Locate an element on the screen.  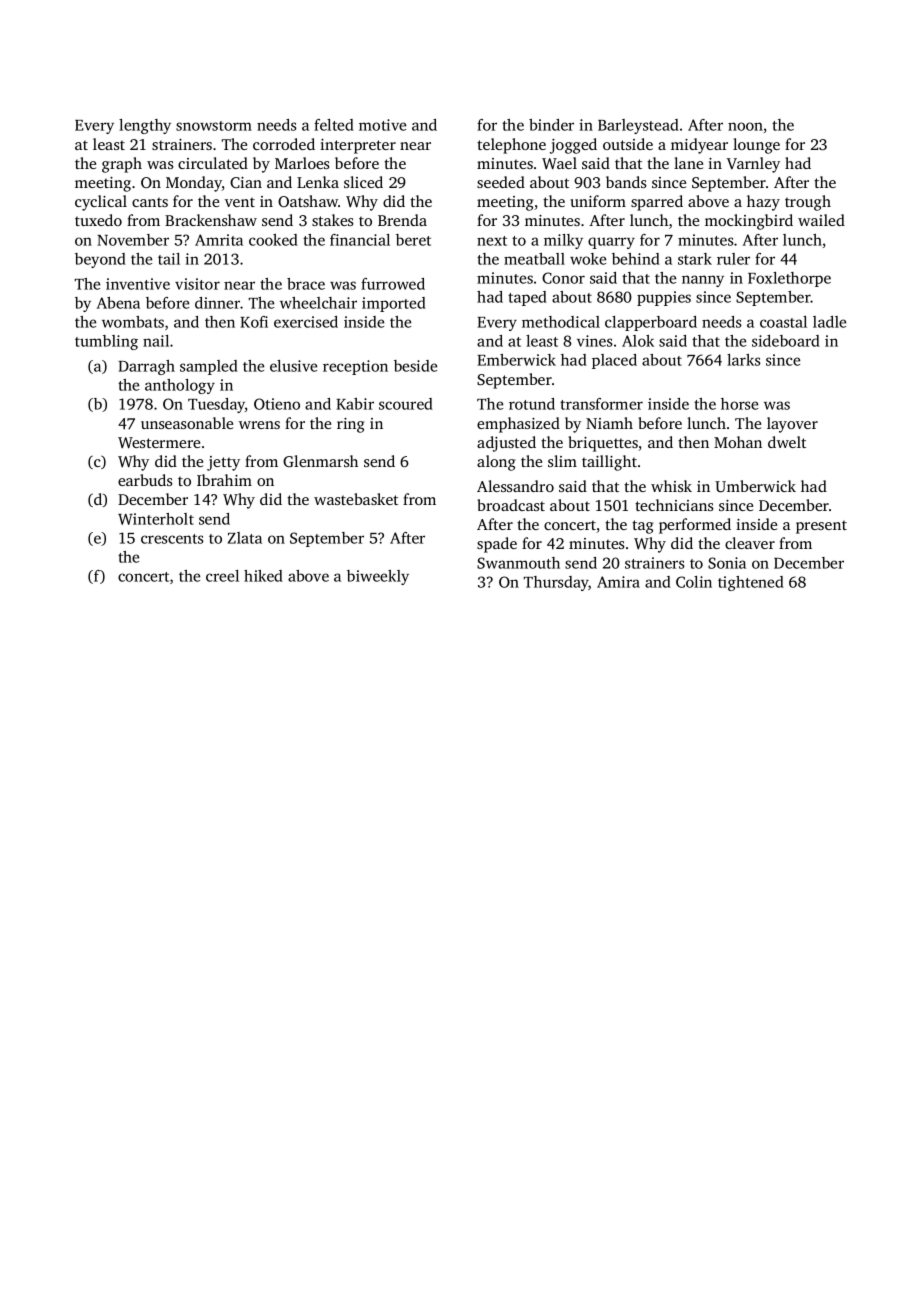
Mohan is located at coordinates (738, 442).
